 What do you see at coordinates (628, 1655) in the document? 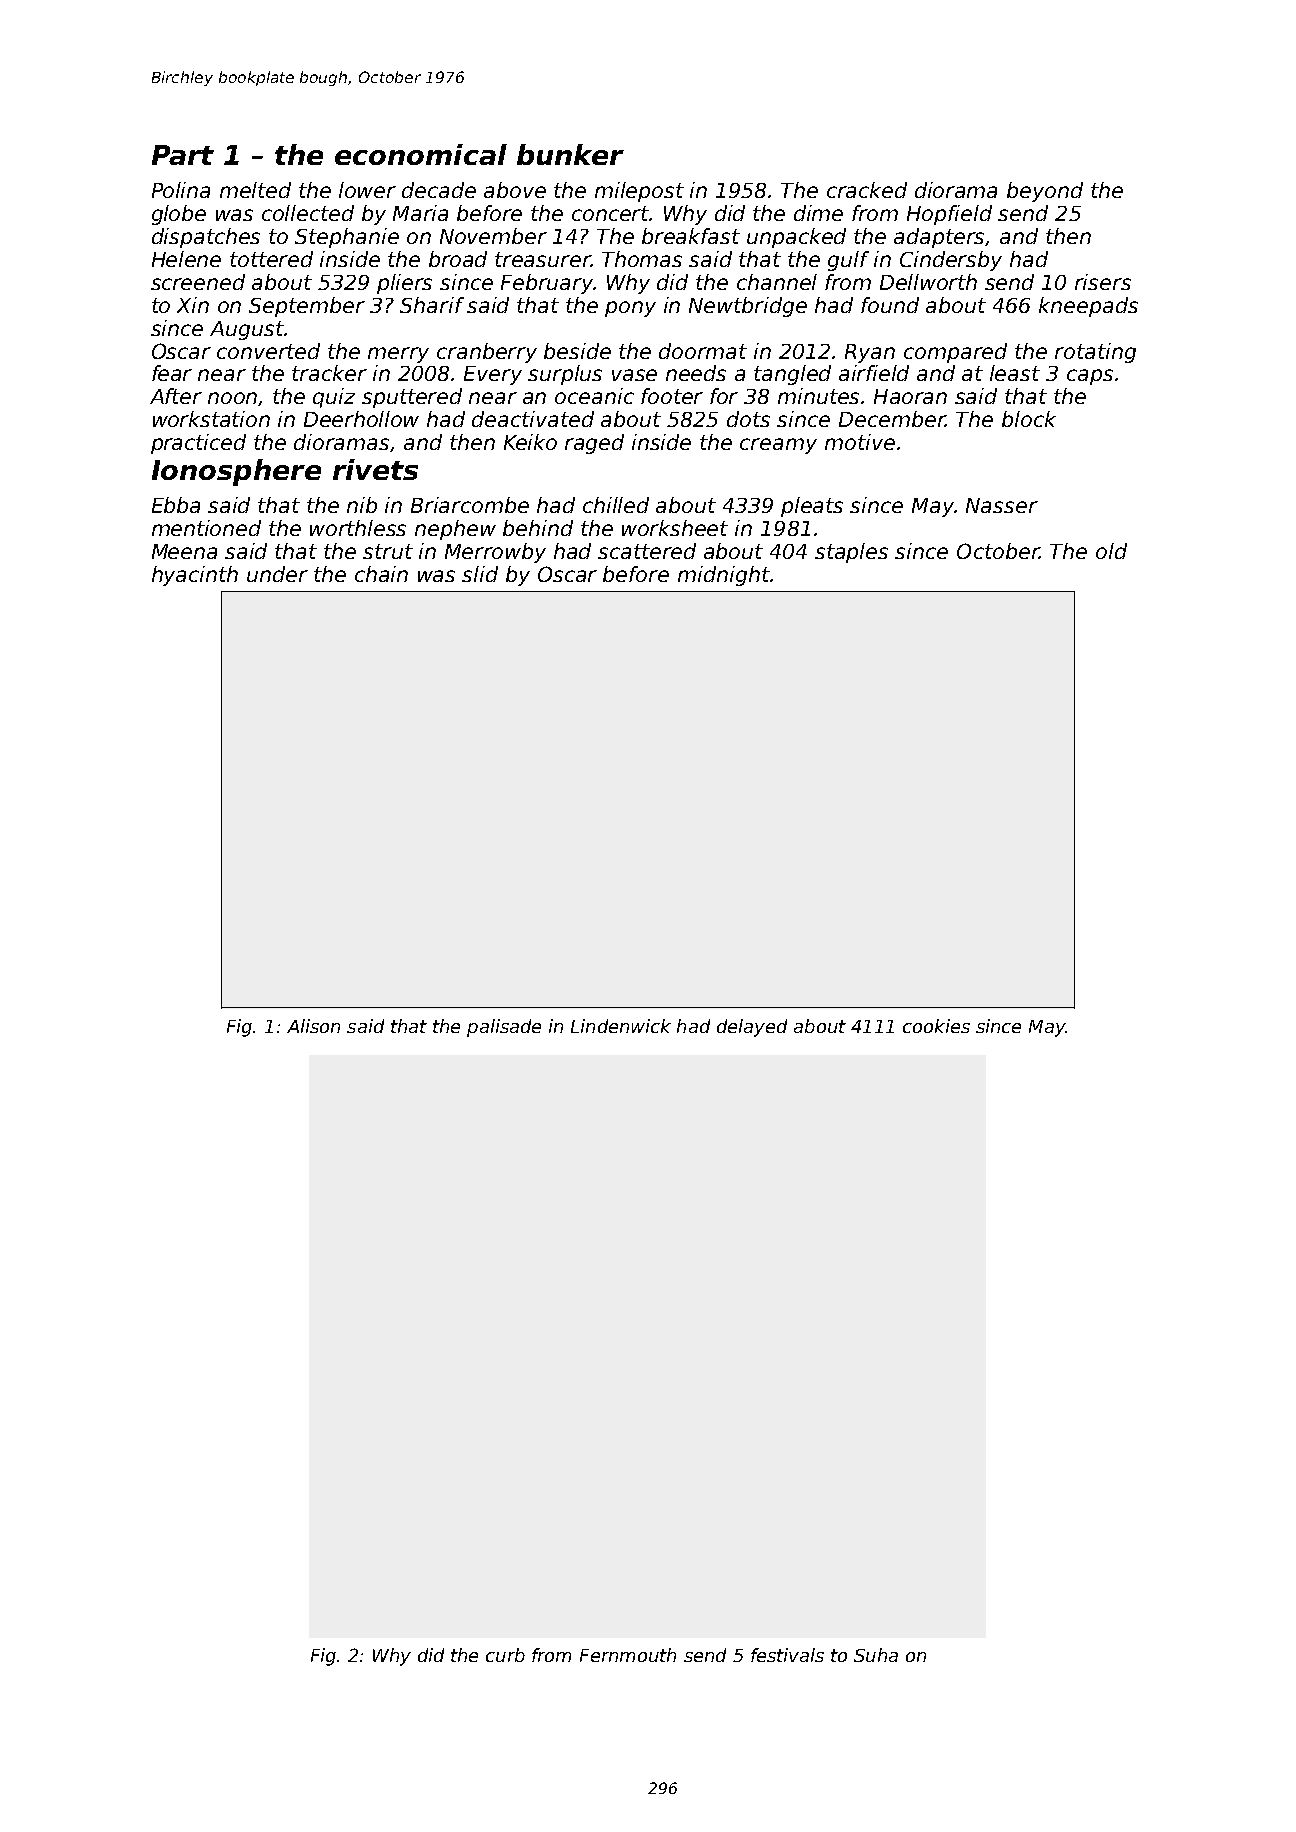
I see `Fernmouth` at bounding box center [628, 1655].
